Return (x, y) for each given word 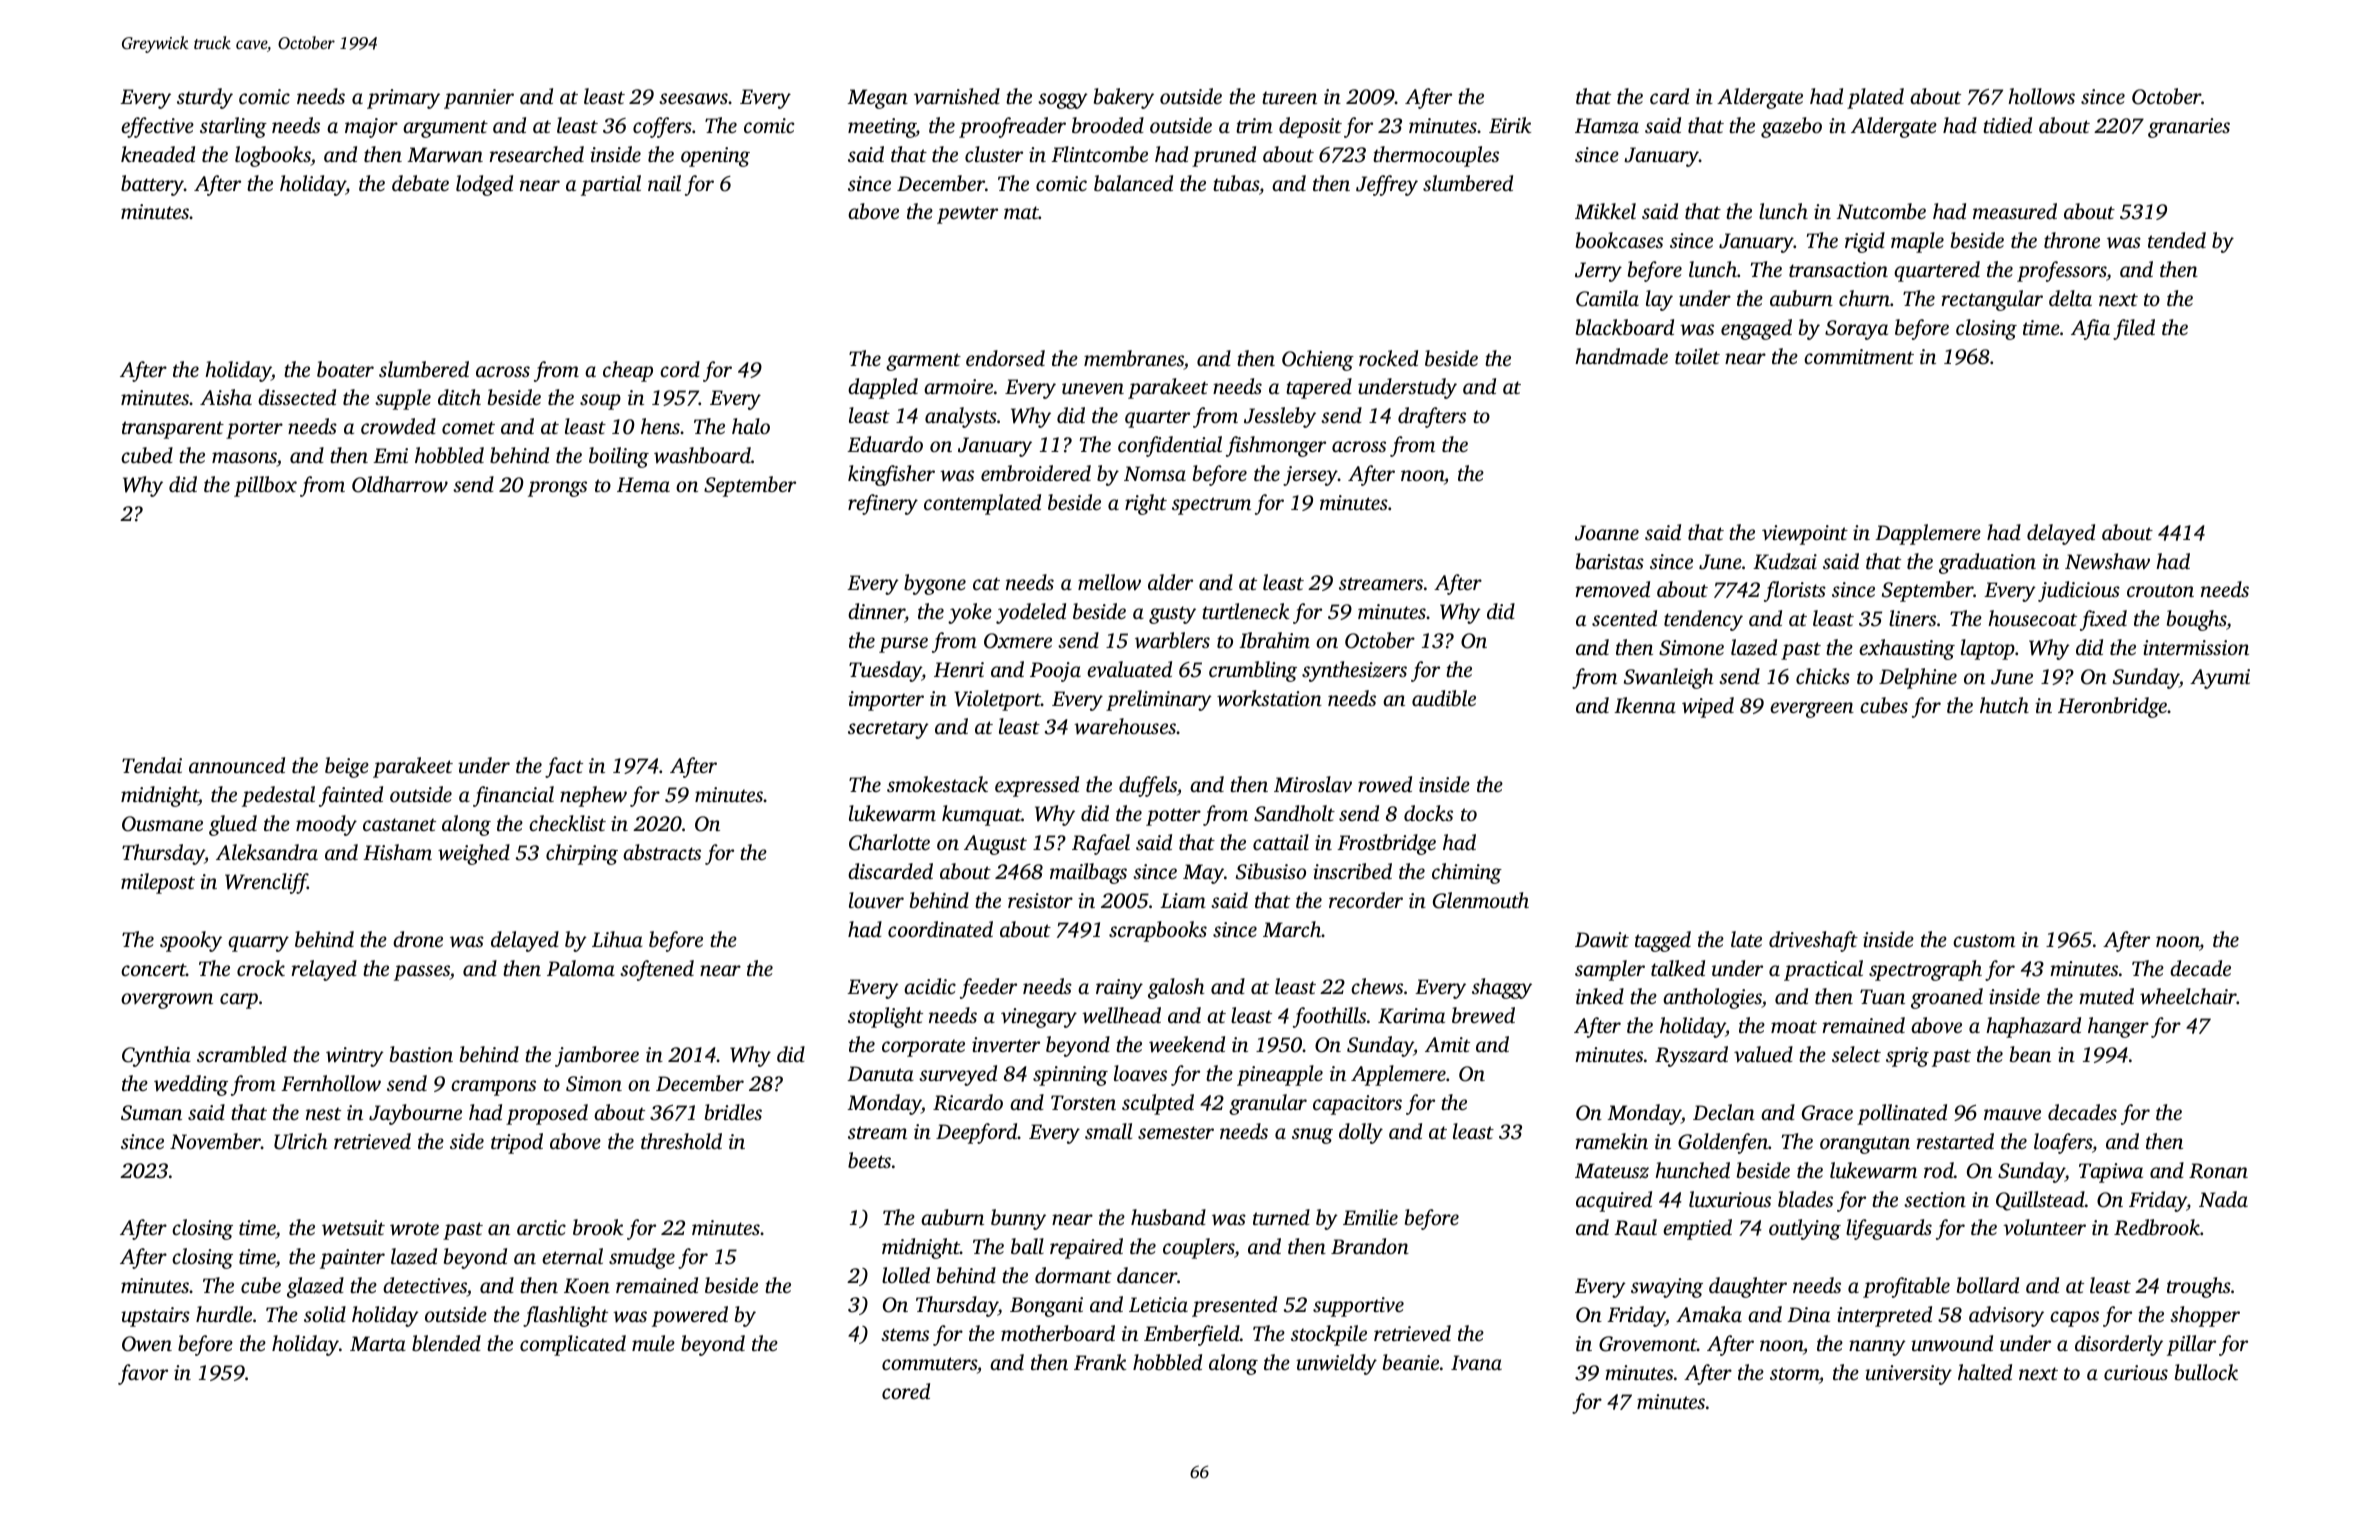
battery (152, 185)
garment (923, 362)
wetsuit (353, 1228)
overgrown (167, 1001)
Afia (2090, 329)
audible (1444, 698)
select (1856, 1054)
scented (1624, 618)
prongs (557, 489)
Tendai (152, 765)
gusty (1172, 615)
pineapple (1280, 1075)
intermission (2196, 647)
